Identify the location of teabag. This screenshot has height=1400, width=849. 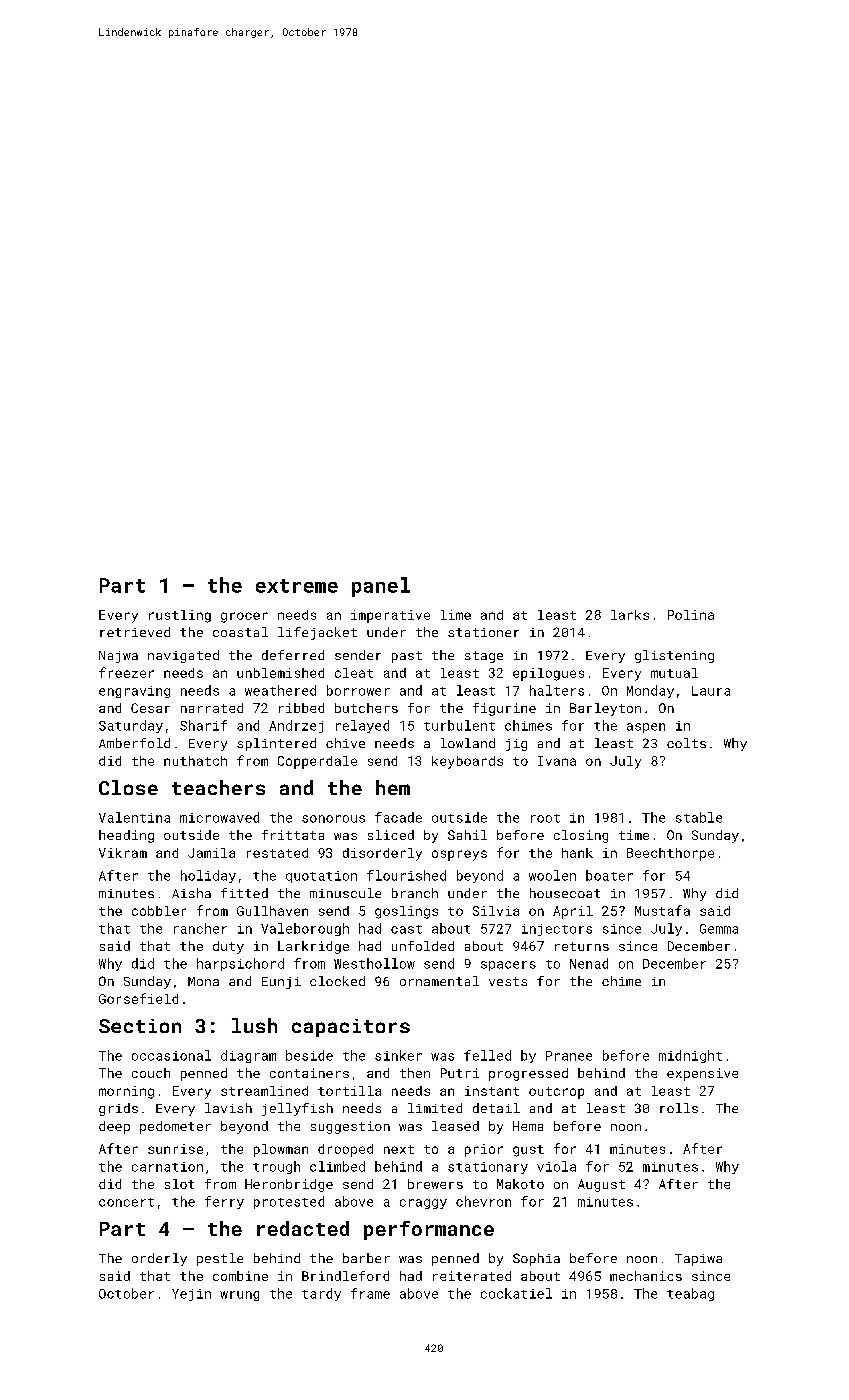
(690, 1294).
